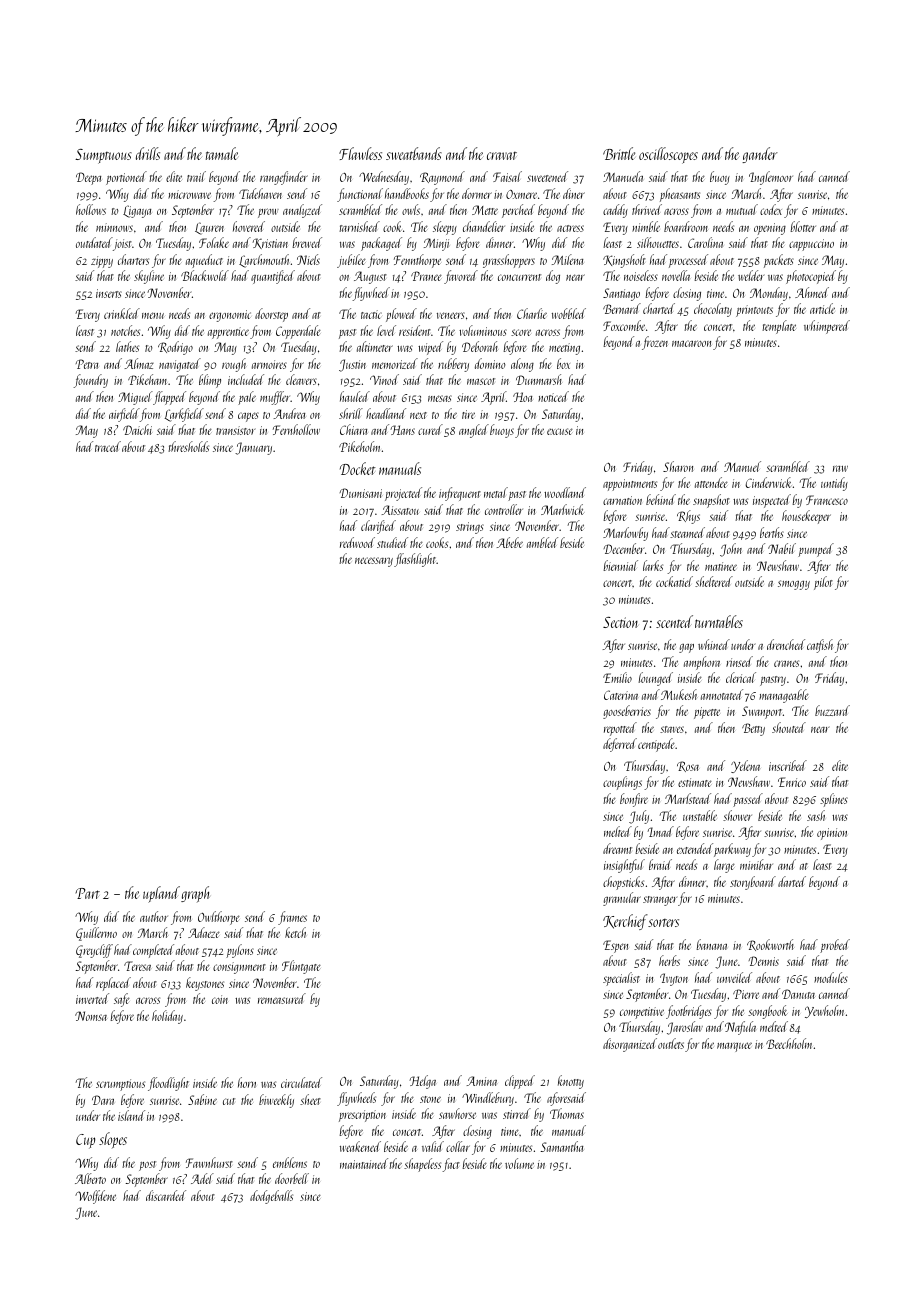  What do you see at coordinates (108, 446) in the image?
I see `traced` at bounding box center [108, 446].
